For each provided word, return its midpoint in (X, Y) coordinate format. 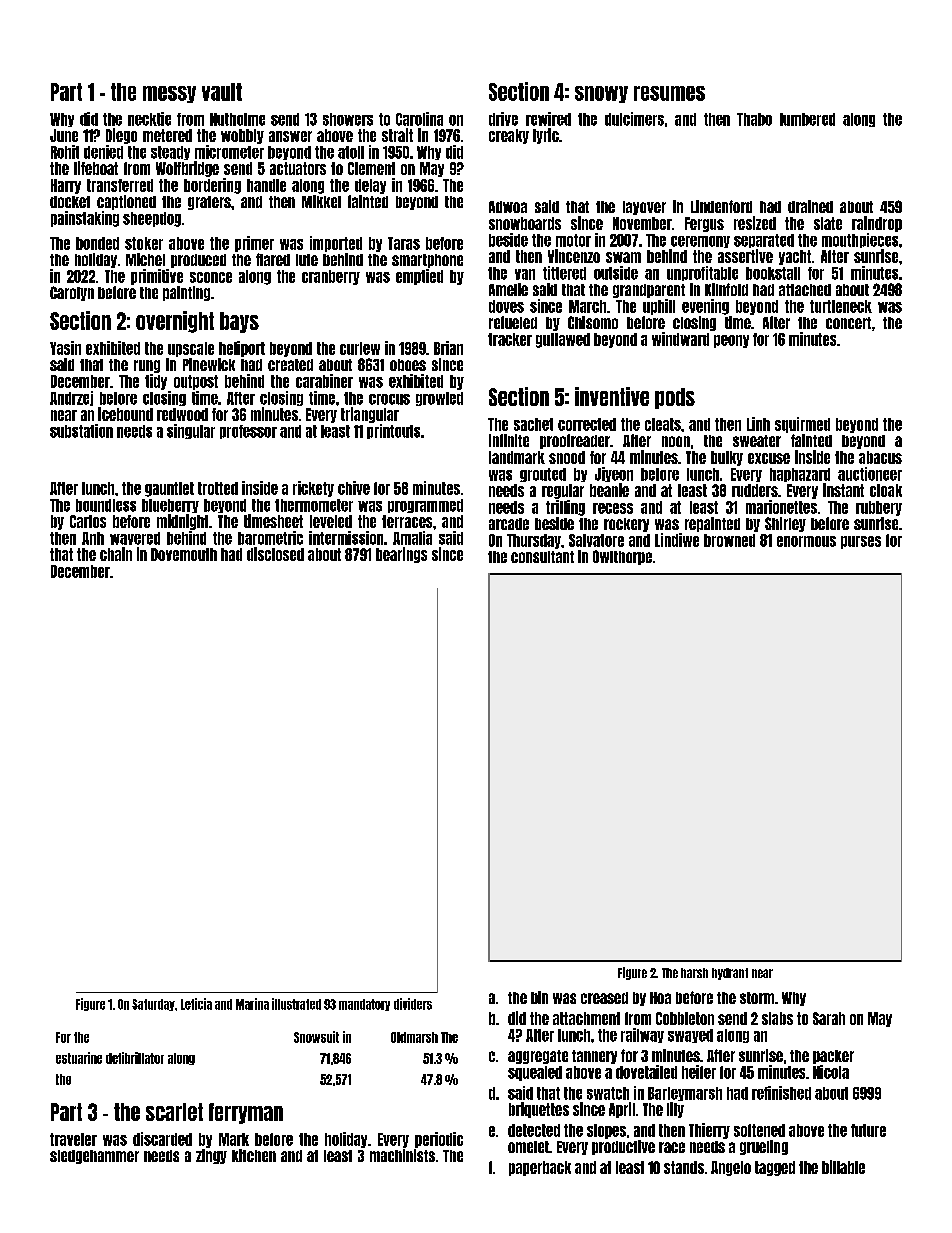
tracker (510, 339)
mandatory (364, 1005)
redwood (182, 414)
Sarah (829, 1018)
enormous (806, 541)
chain (116, 554)
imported (336, 244)
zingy (211, 1156)
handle (266, 185)
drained (810, 206)
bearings (401, 555)
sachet (533, 424)
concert (848, 323)
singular (191, 431)
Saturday (153, 1005)
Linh (758, 424)
